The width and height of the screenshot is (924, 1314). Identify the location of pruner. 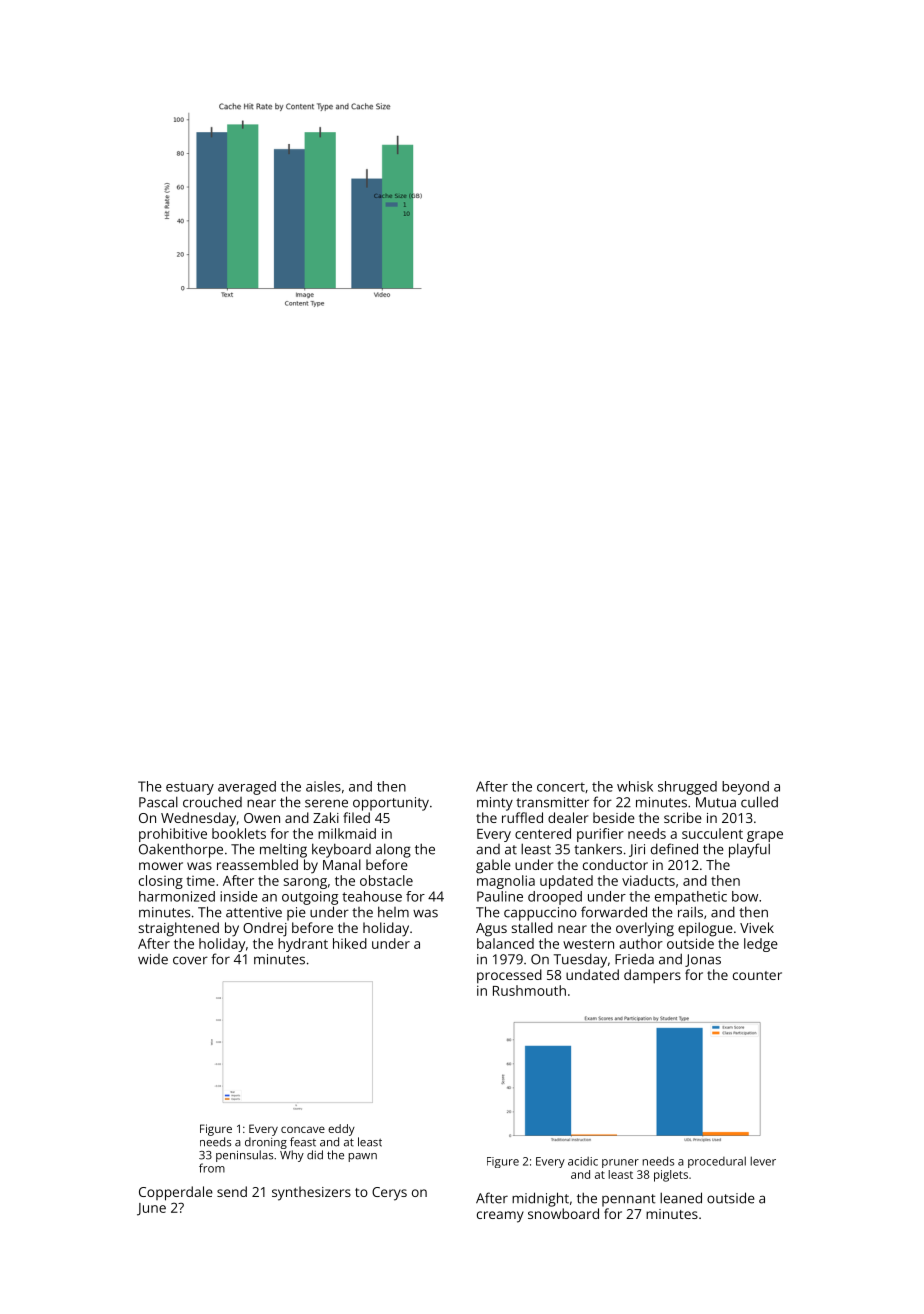
(620, 1163).
